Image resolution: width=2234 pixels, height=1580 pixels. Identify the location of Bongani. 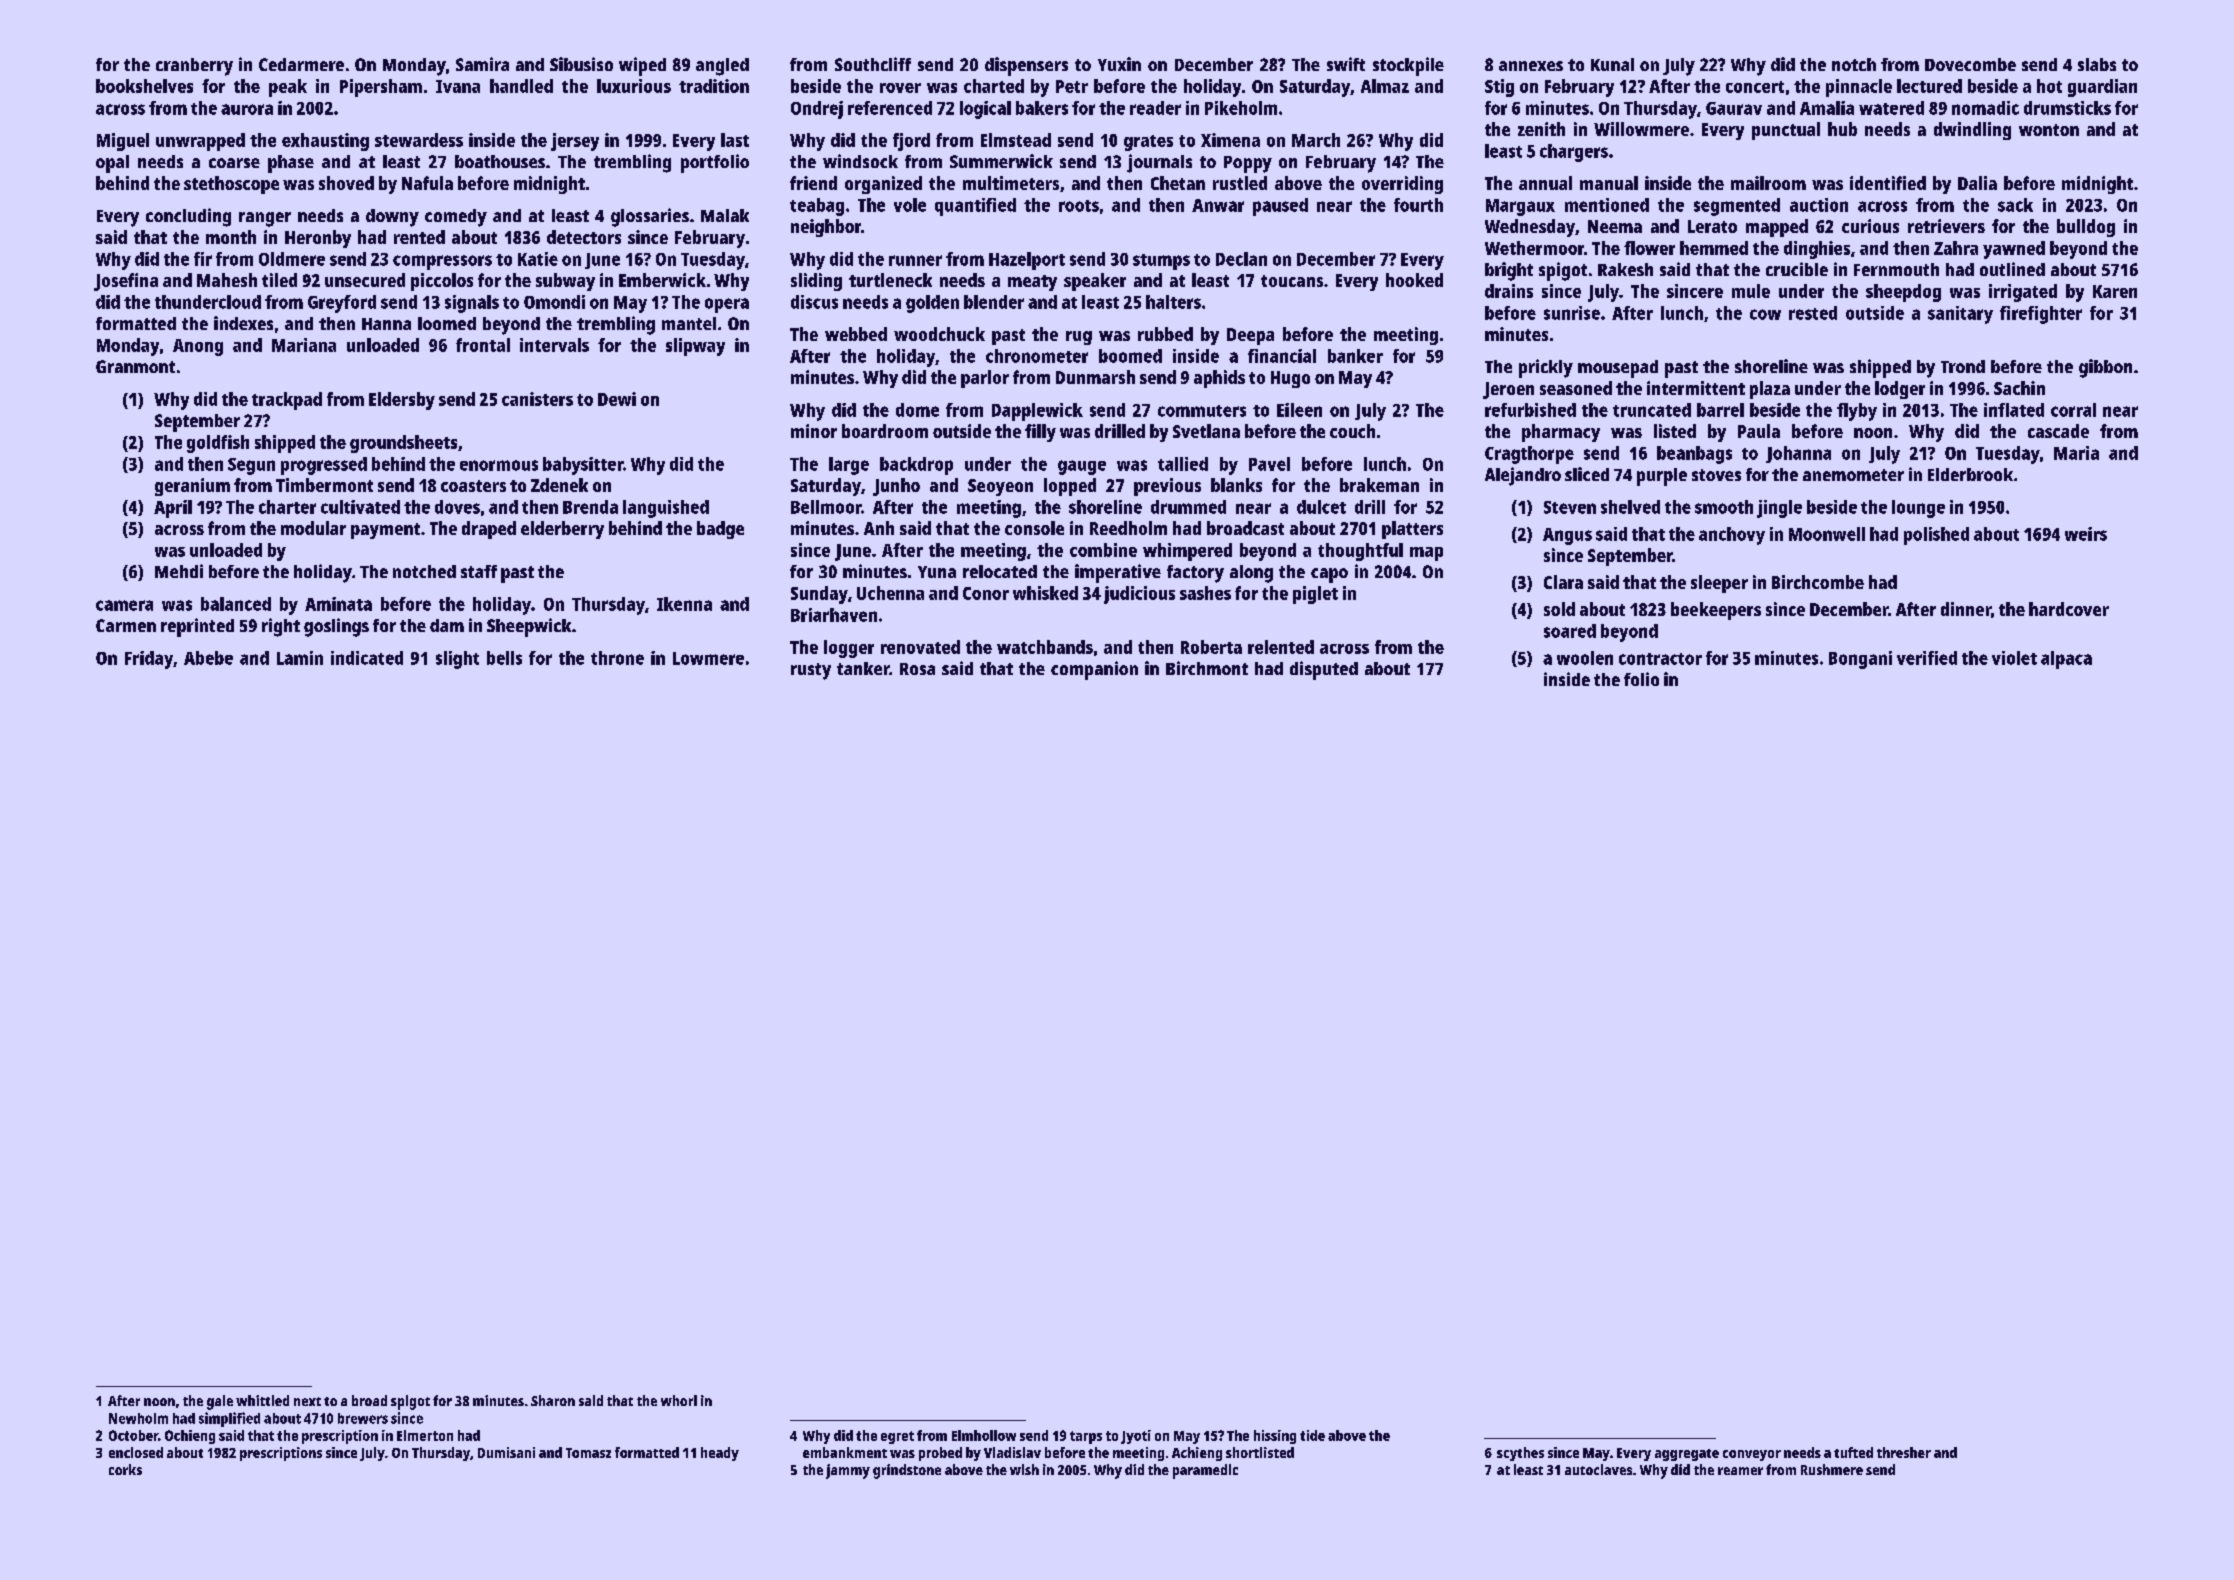
(1860, 660).
